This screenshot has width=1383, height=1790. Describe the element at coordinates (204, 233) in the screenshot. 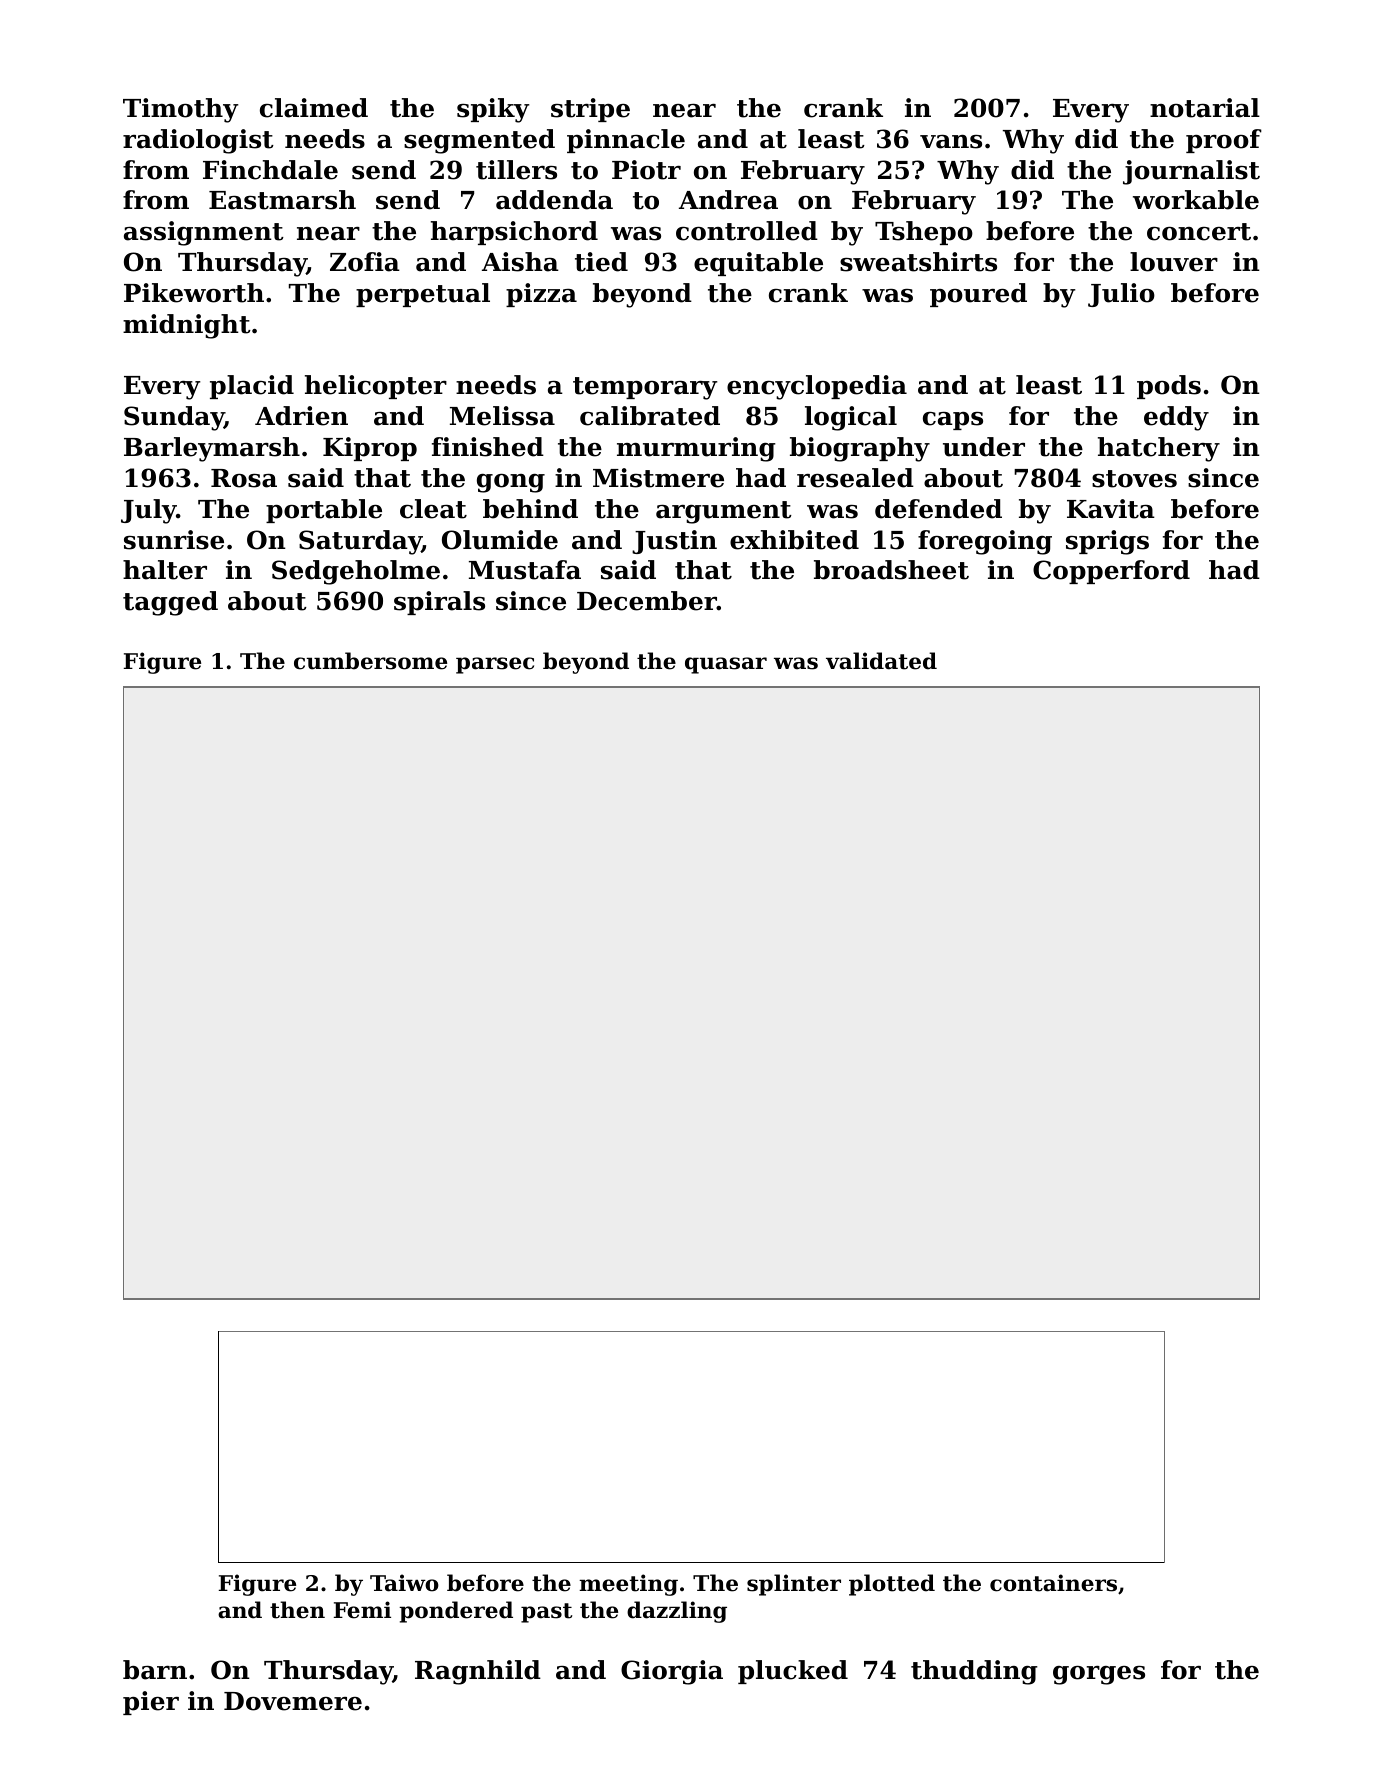

I see `assignment` at that location.
